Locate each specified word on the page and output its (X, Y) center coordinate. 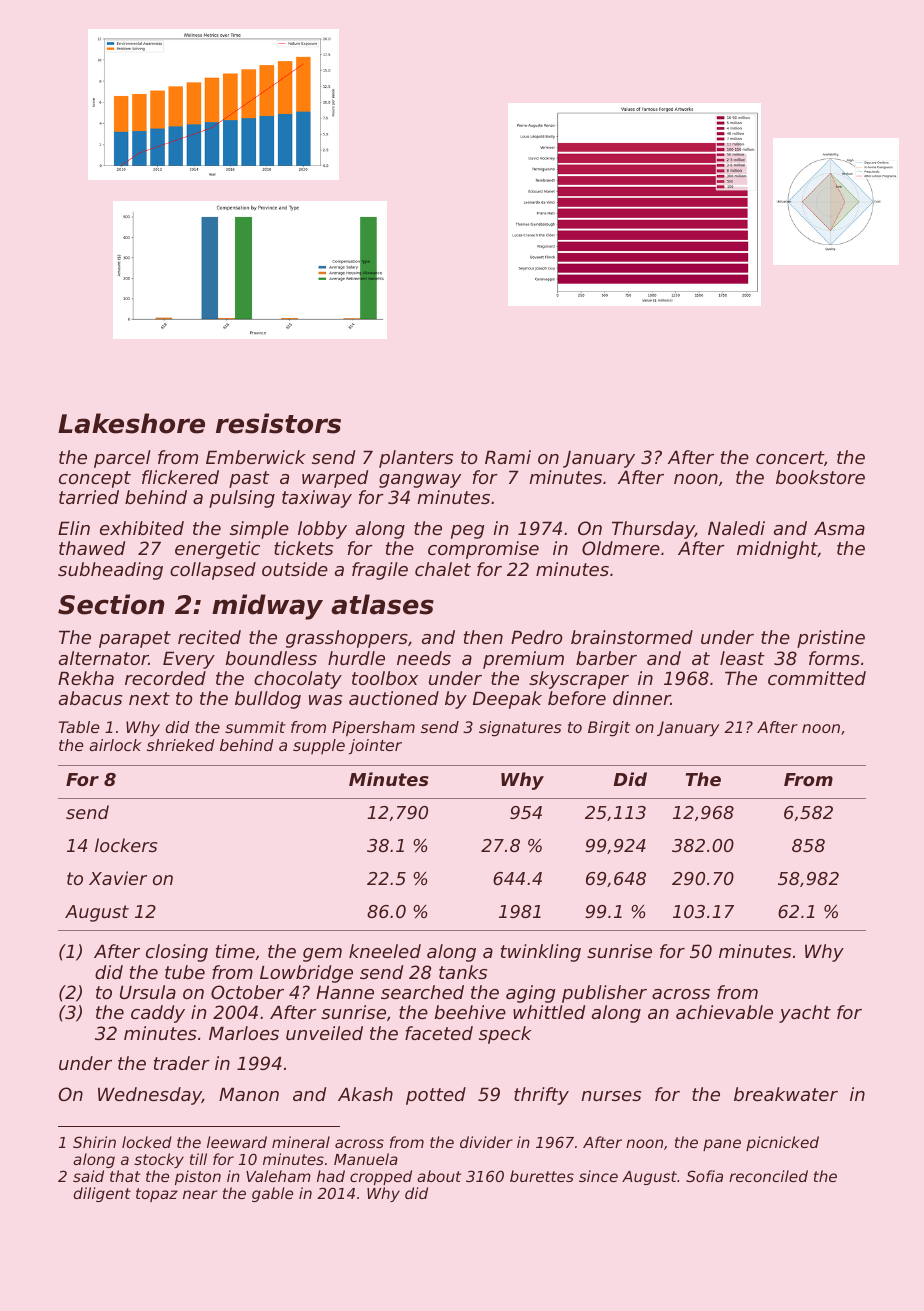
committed (817, 678)
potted (436, 1096)
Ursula (148, 992)
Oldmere (621, 548)
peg (467, 532)
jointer (375, 747)
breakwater (786, 1094)
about (439, 1176)
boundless (271, 658)
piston (198, 1177)
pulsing (242, 499)
